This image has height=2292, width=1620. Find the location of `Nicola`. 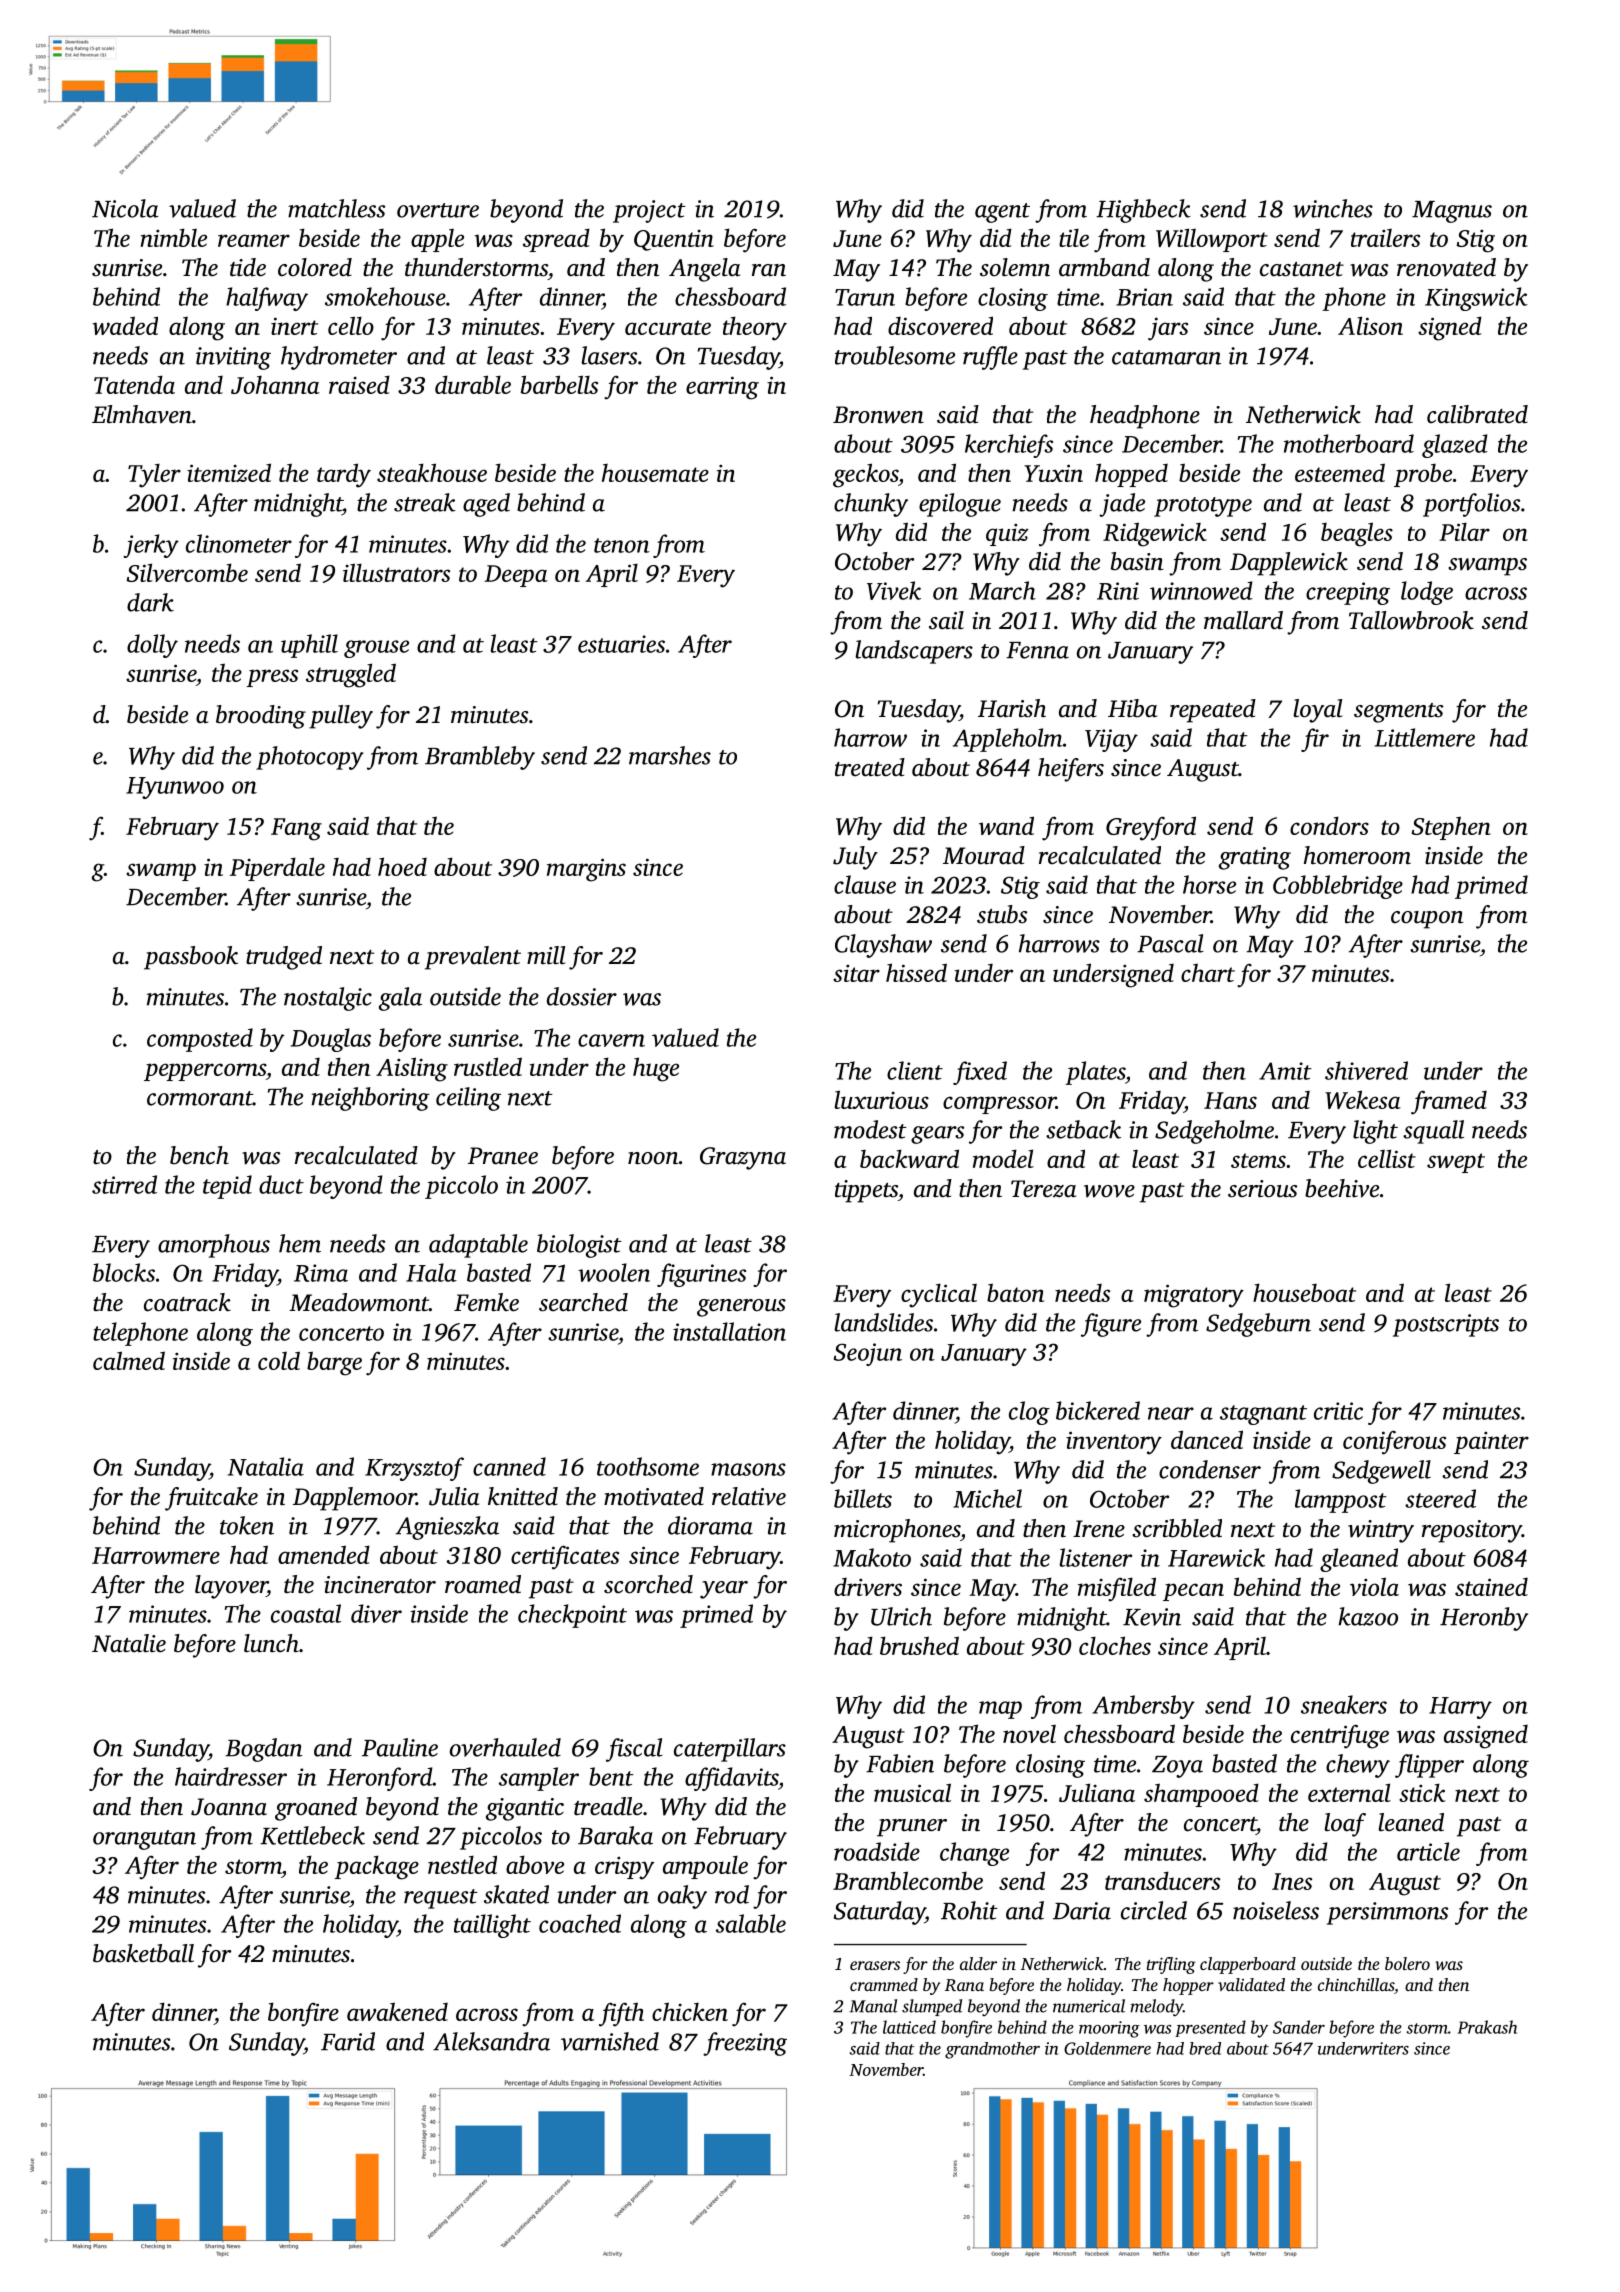

Nicola is located at coordinates (125, 208).
